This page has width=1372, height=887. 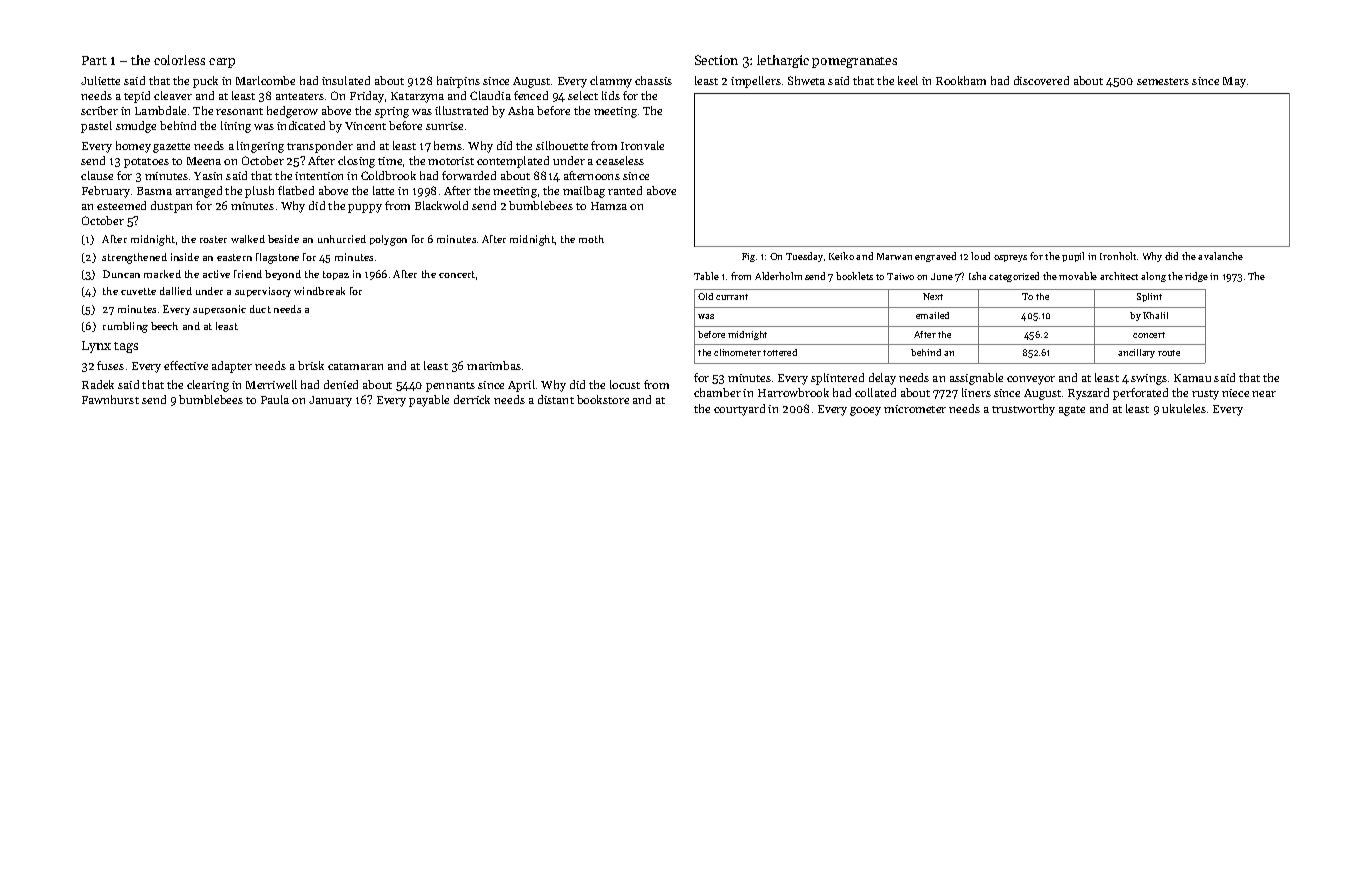 What do you see at coordinates (625, 190) in the page?
I see `ranted` at bounding box center [625, 190].
